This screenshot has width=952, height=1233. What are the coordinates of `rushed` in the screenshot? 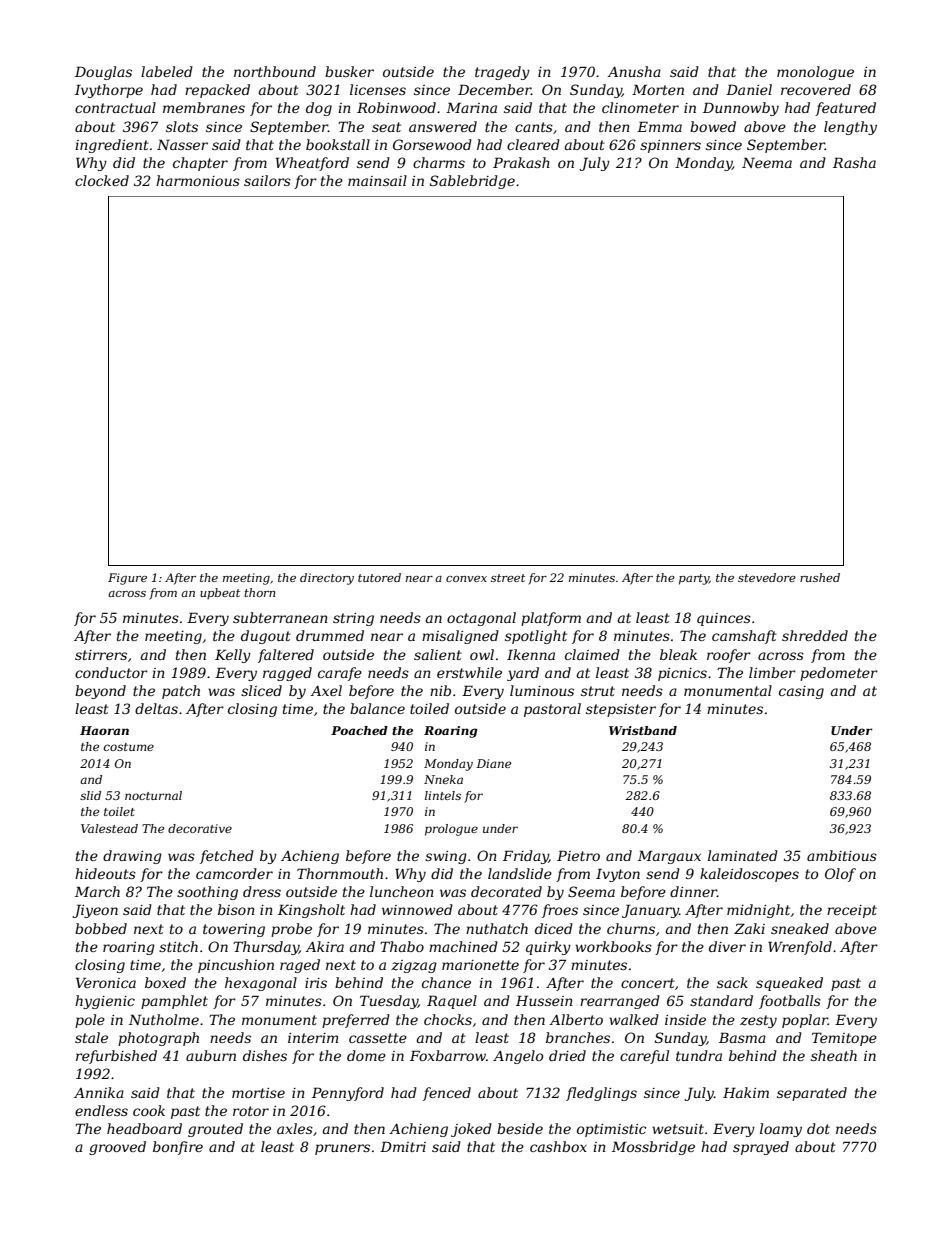 It's located at (820, 577).
